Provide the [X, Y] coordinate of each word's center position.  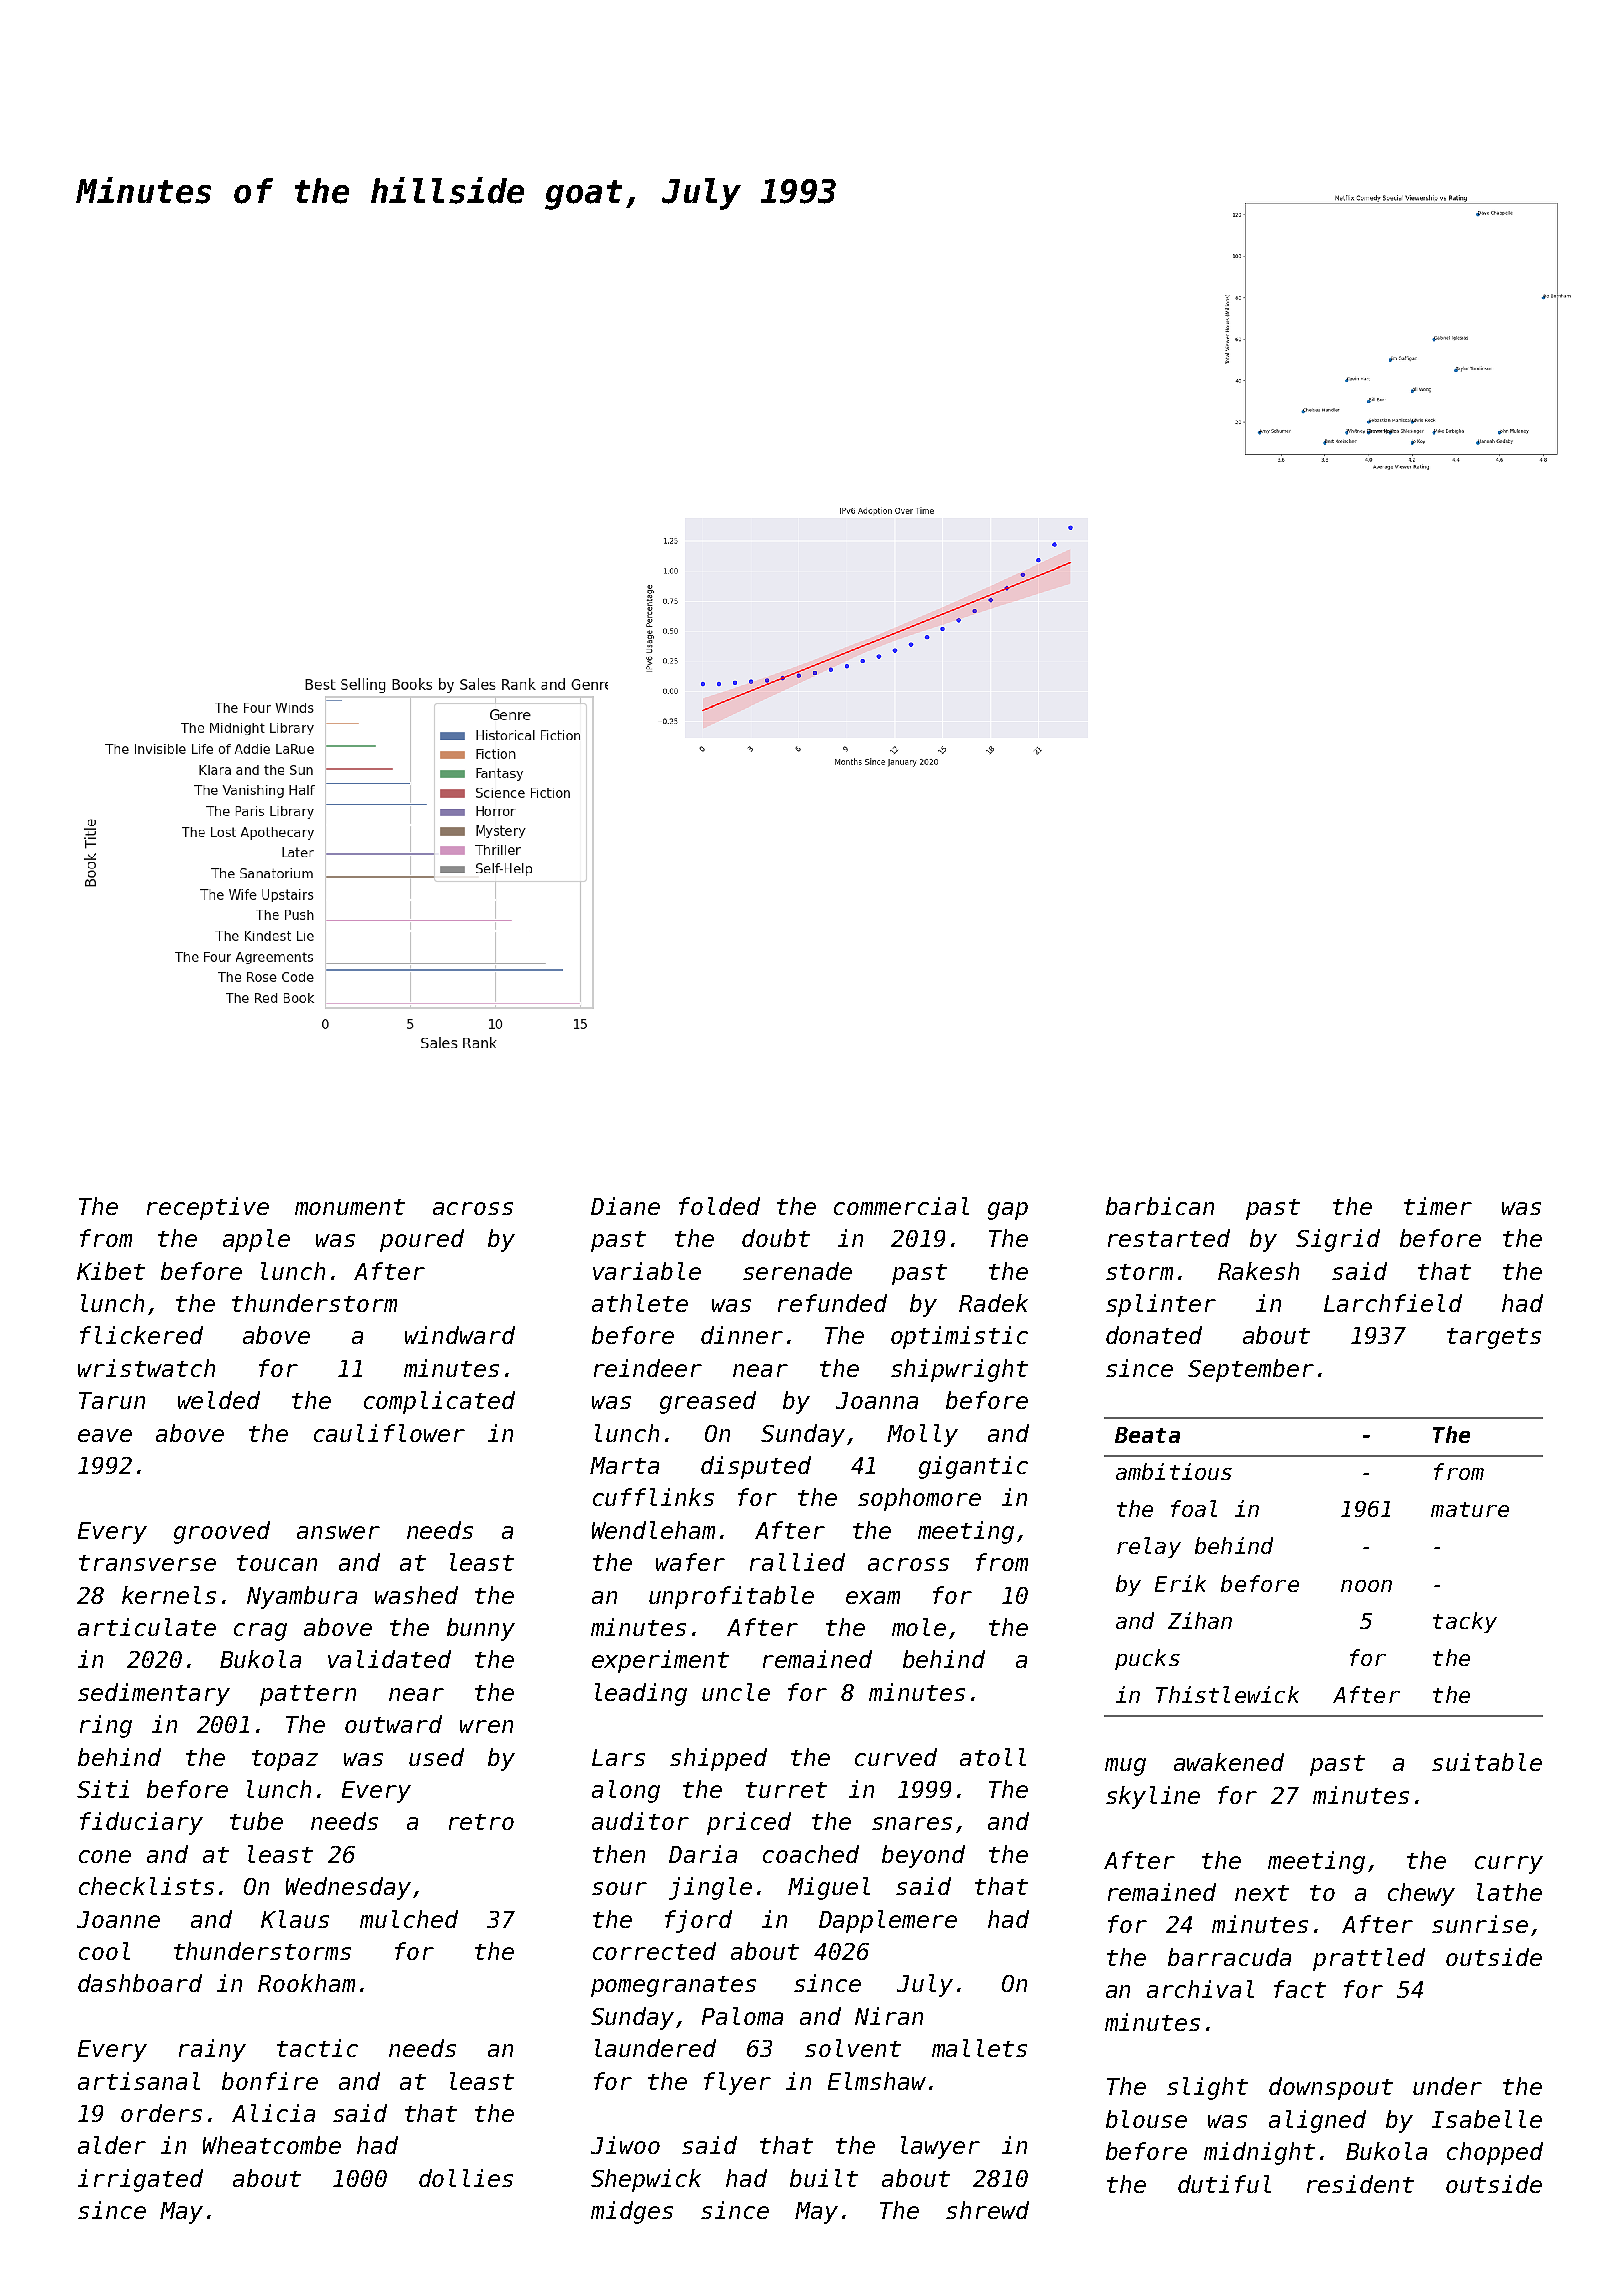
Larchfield [1393, 1303]
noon [1366, 1586]
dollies [466, 2178]
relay [1149, 1547]
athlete [640, 1303]
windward [460, 1335]
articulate [147, 1627]
